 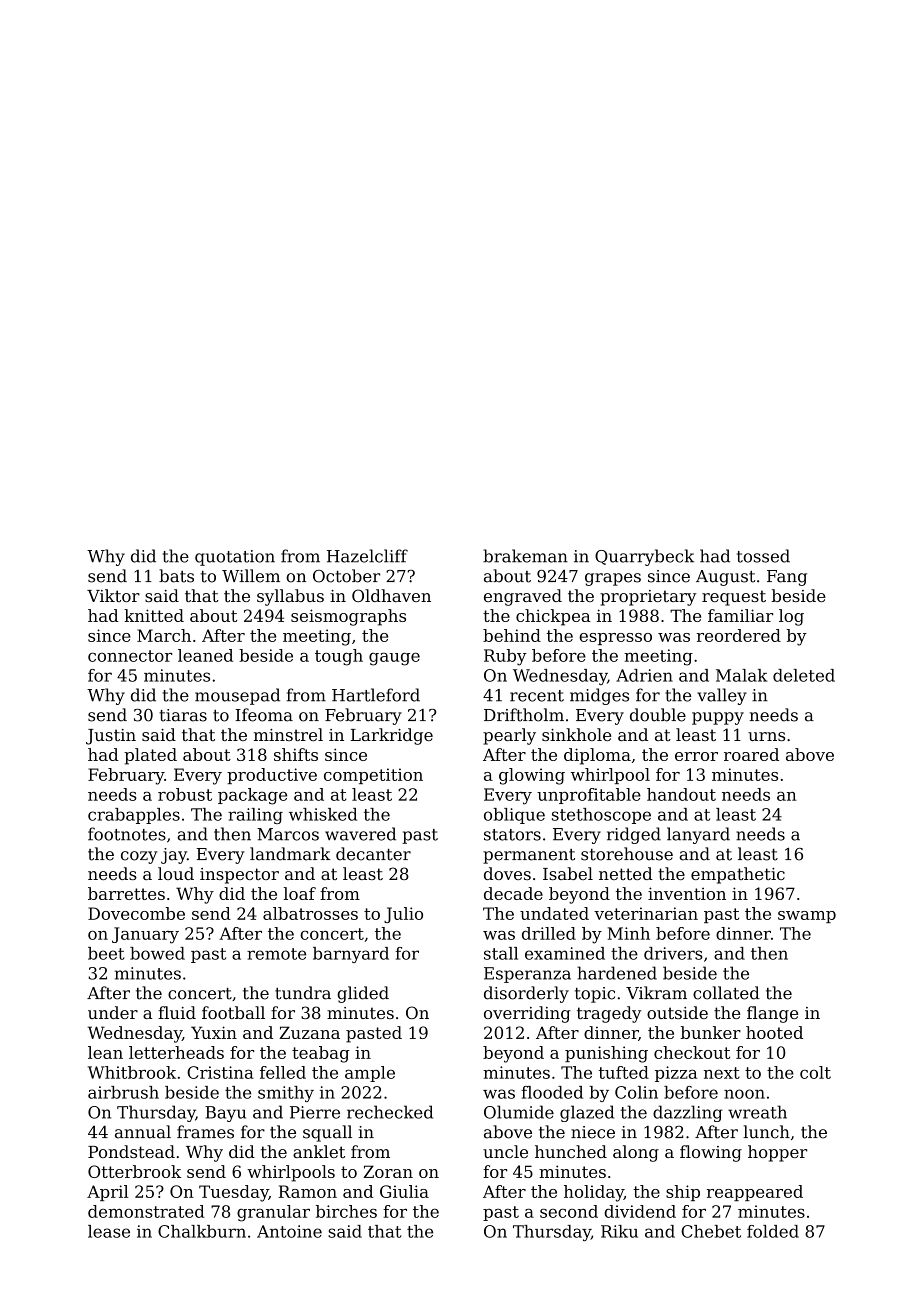 What do you see at coordinates (763, 556) in the screenshot?
I see `tossed` at bounding box center [763, 556].
